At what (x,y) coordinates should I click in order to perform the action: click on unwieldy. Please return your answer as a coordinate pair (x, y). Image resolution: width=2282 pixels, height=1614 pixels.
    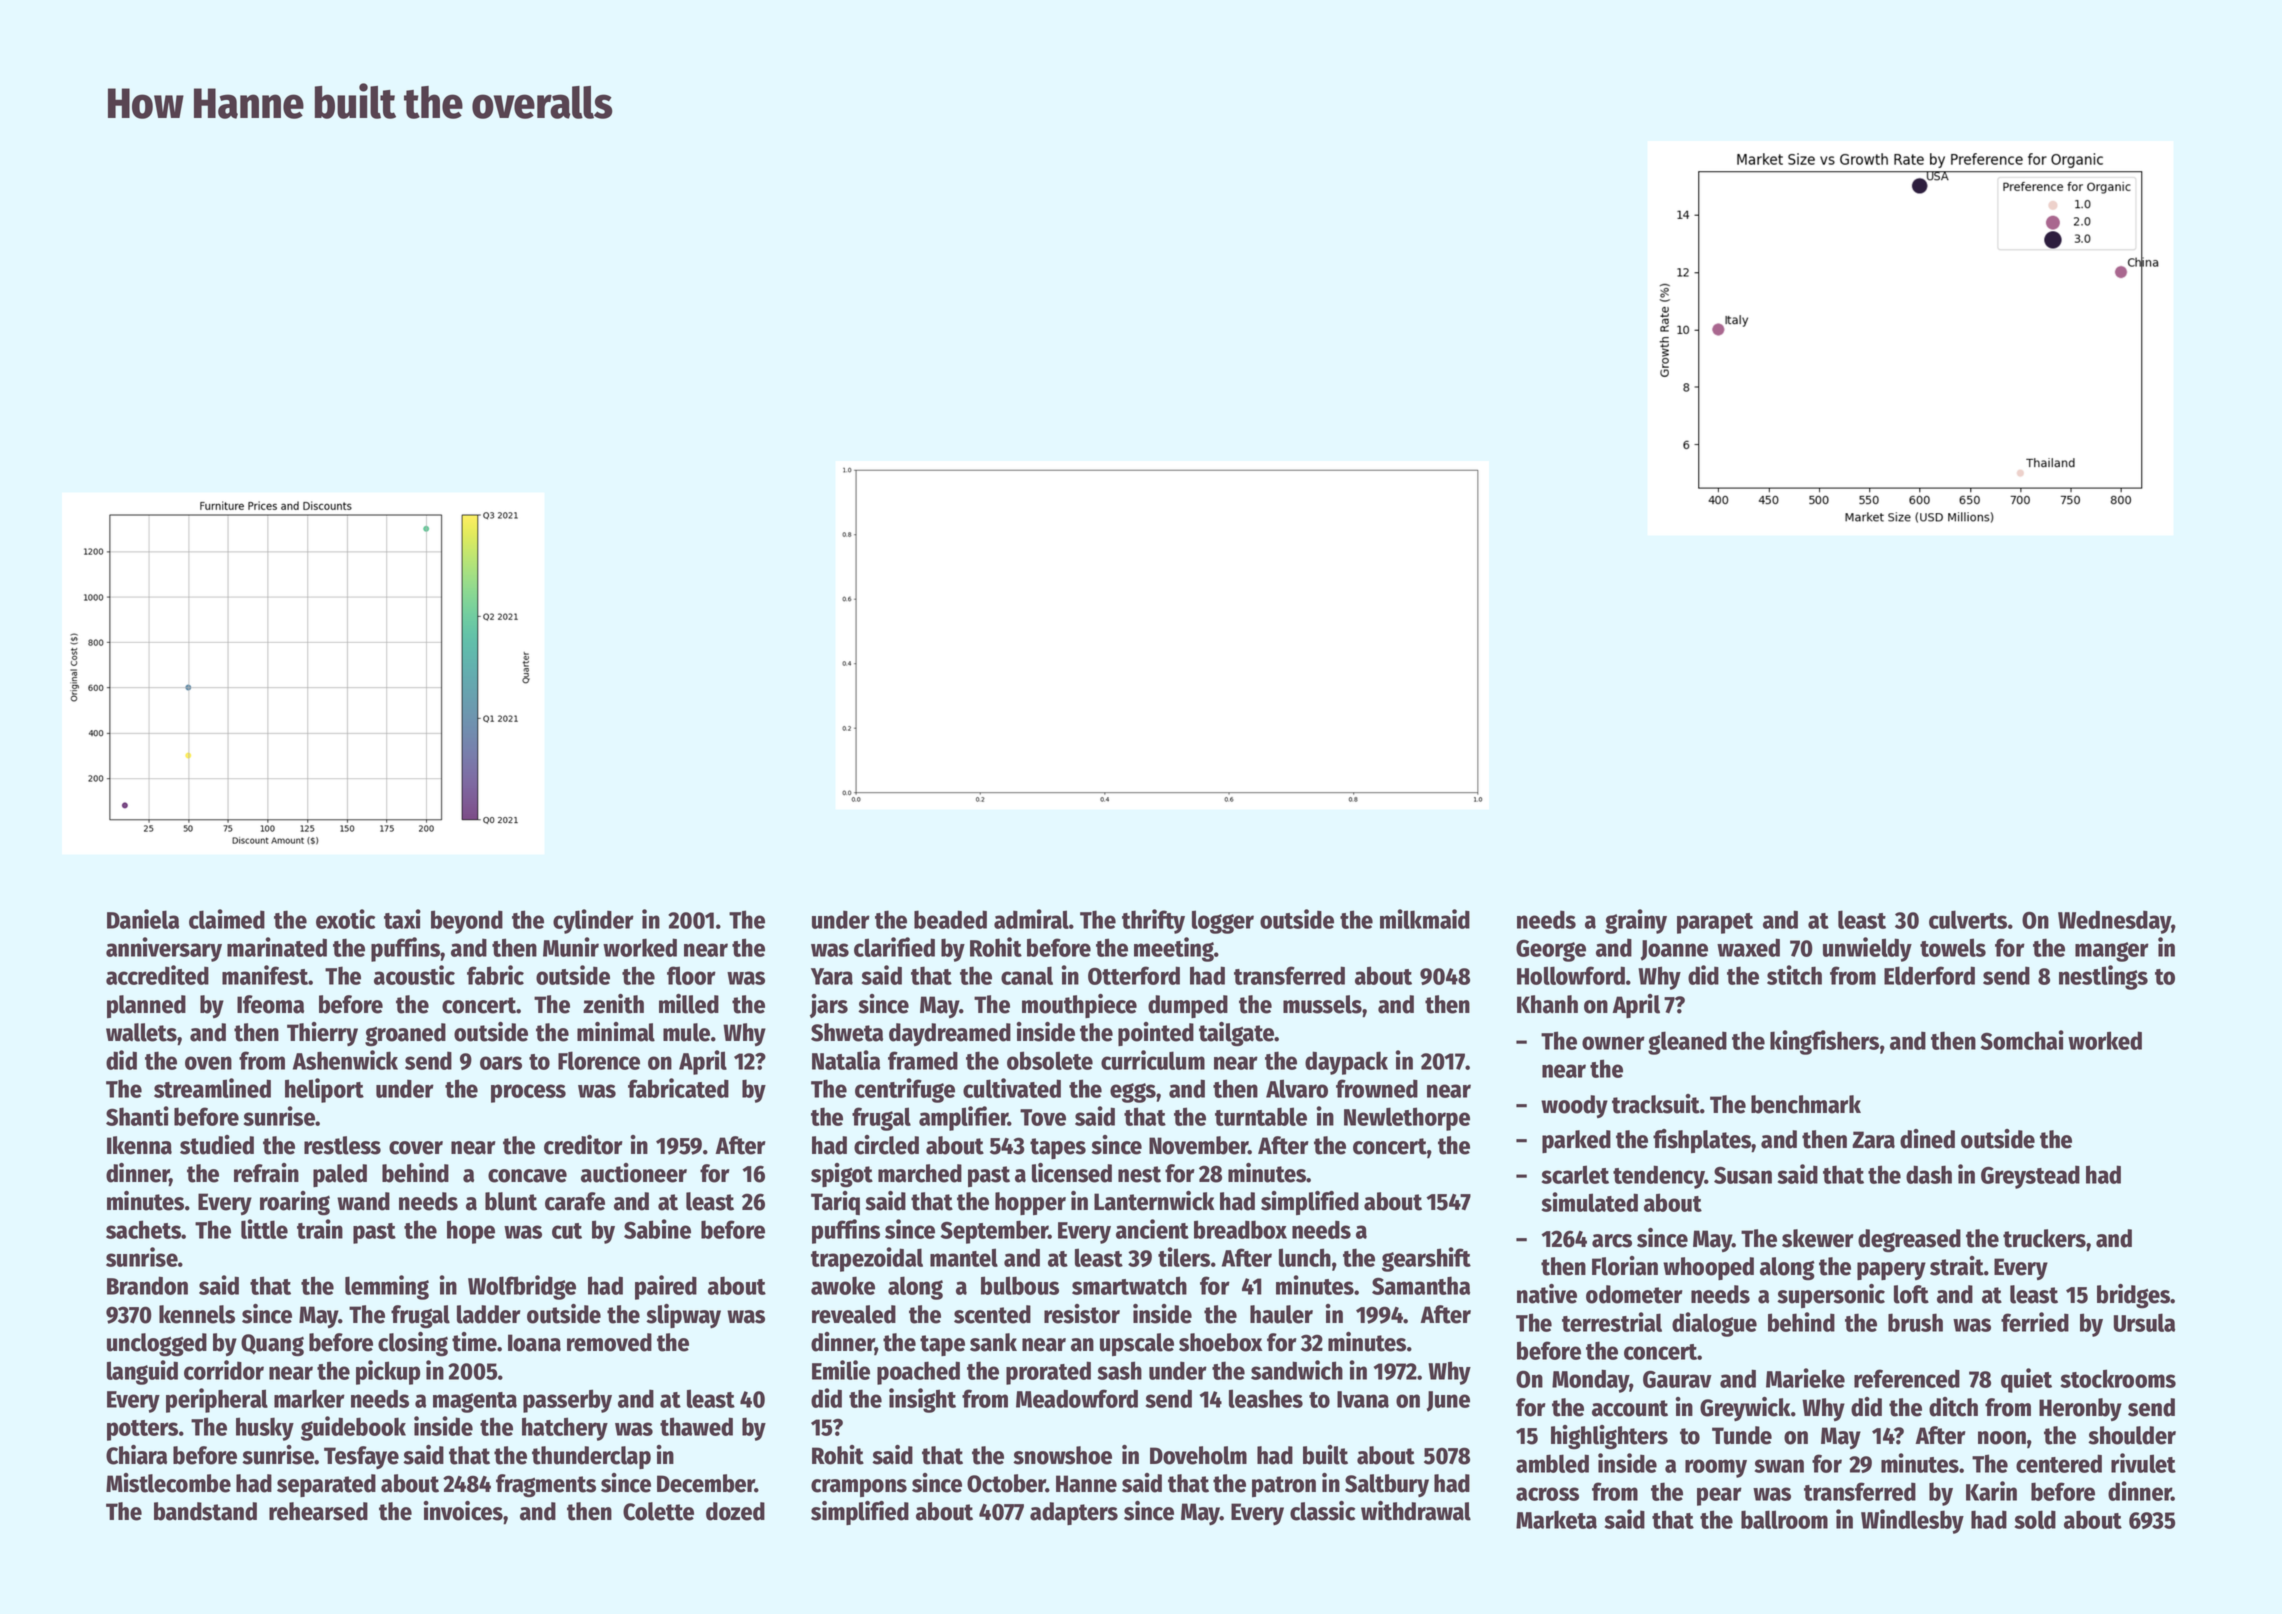
    Looking at the image, I should click on (1867, 949).
